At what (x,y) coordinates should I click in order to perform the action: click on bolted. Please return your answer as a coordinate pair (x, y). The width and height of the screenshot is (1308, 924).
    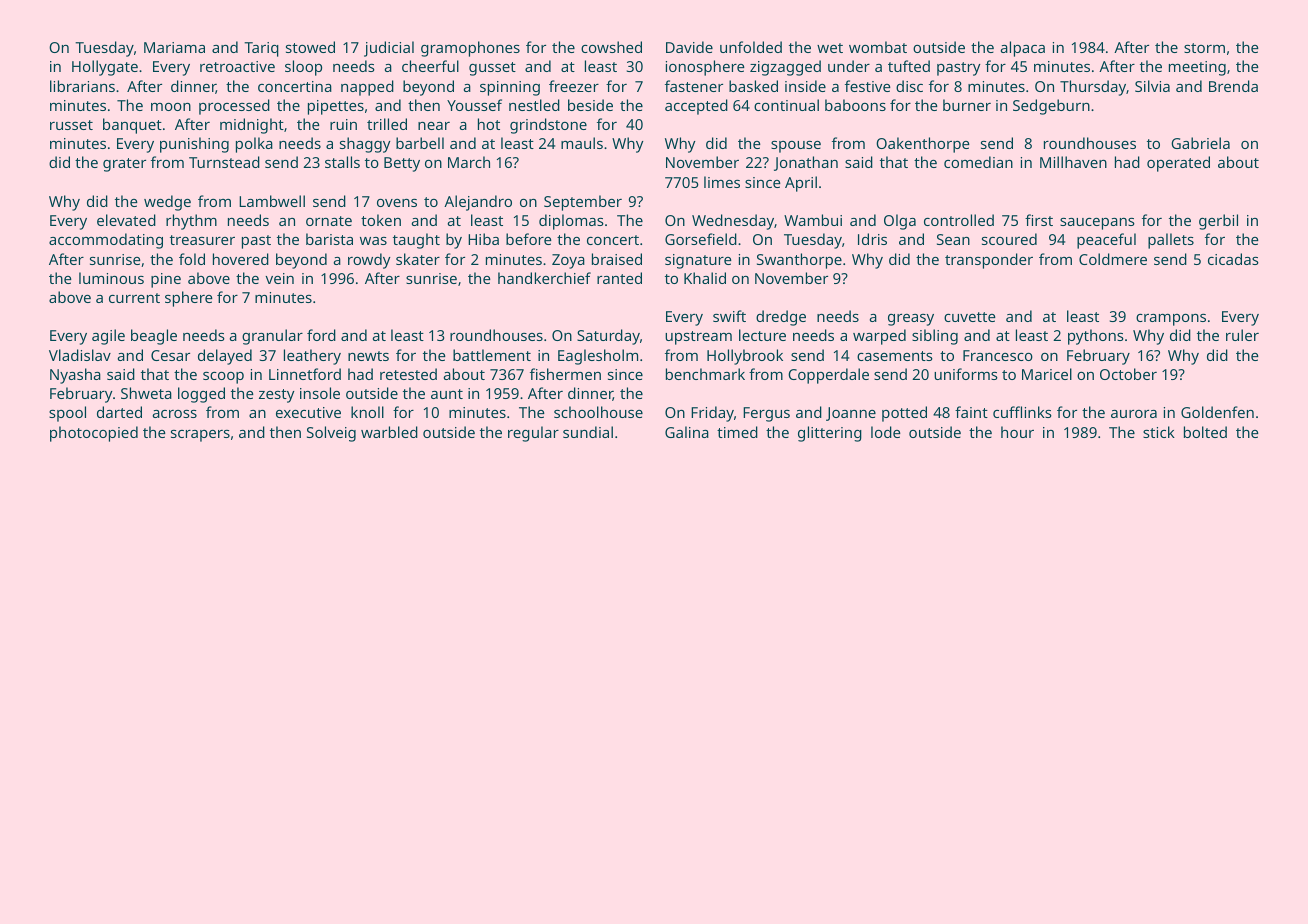
    Looking at the image, I should click on (1205, 432).
